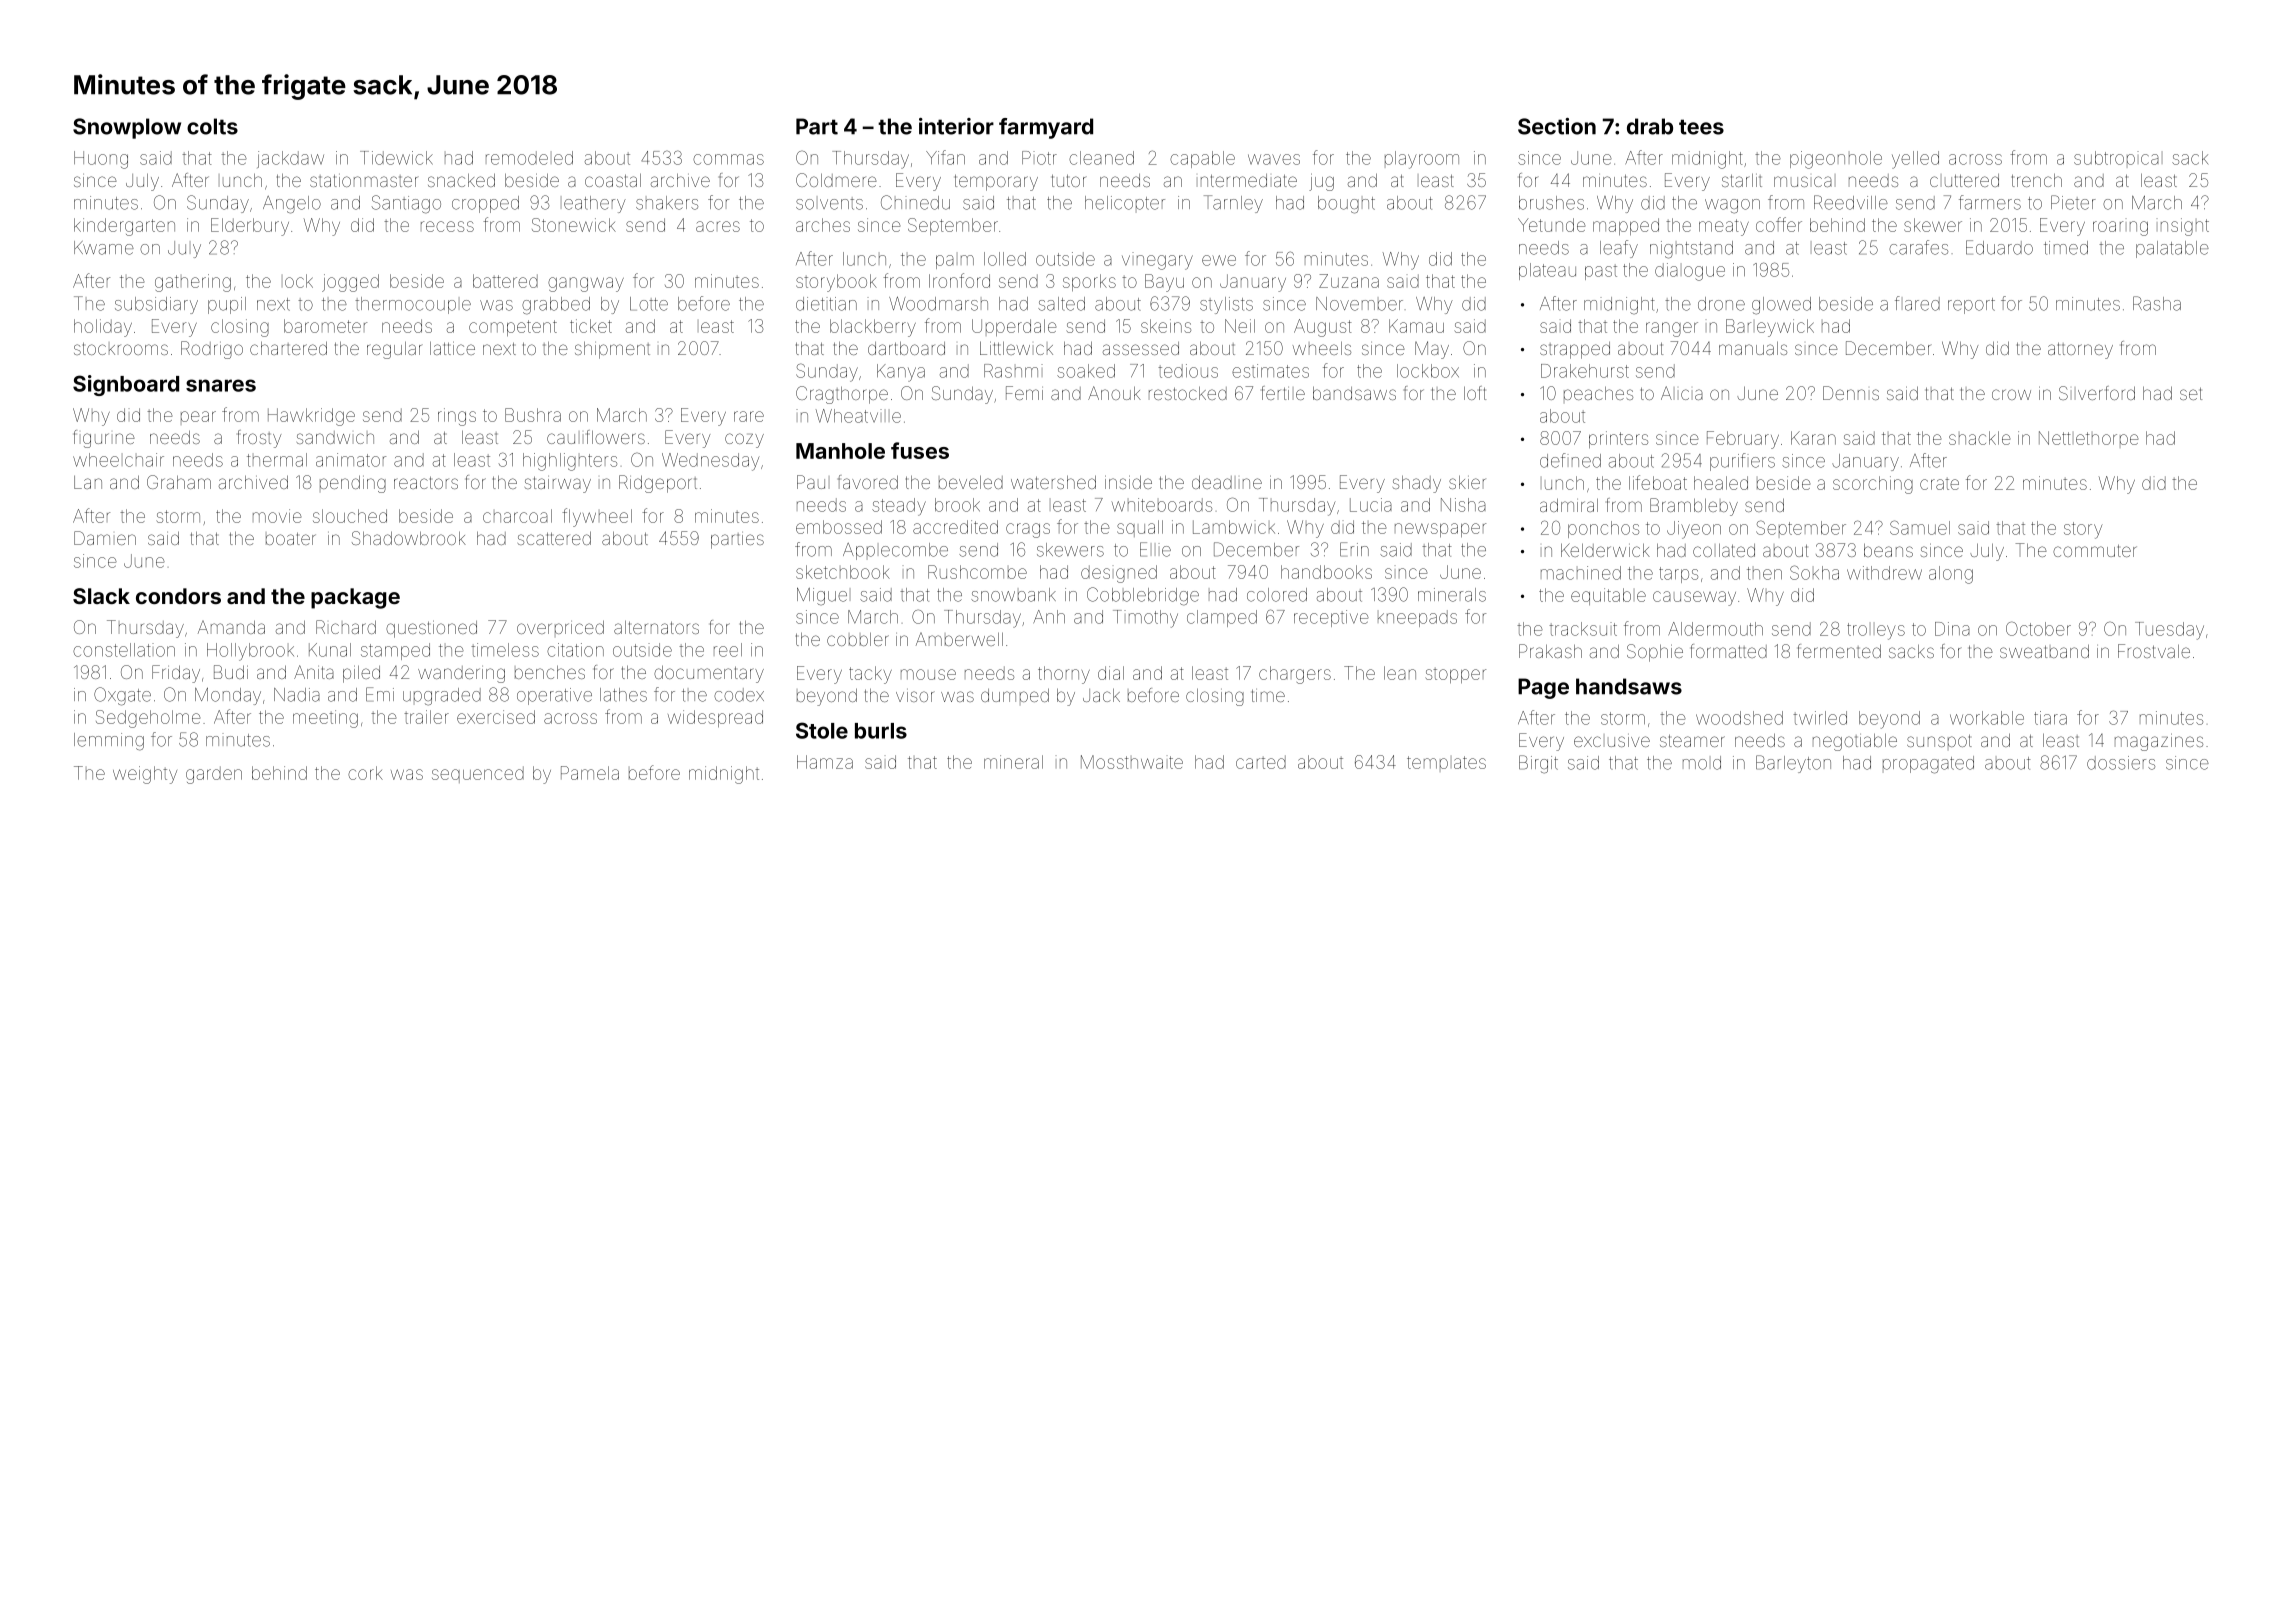 The width and height of the page is (2282, 1614). Describe the element at coordinates (1917, 303) in the page. I see `flared` at that location.
